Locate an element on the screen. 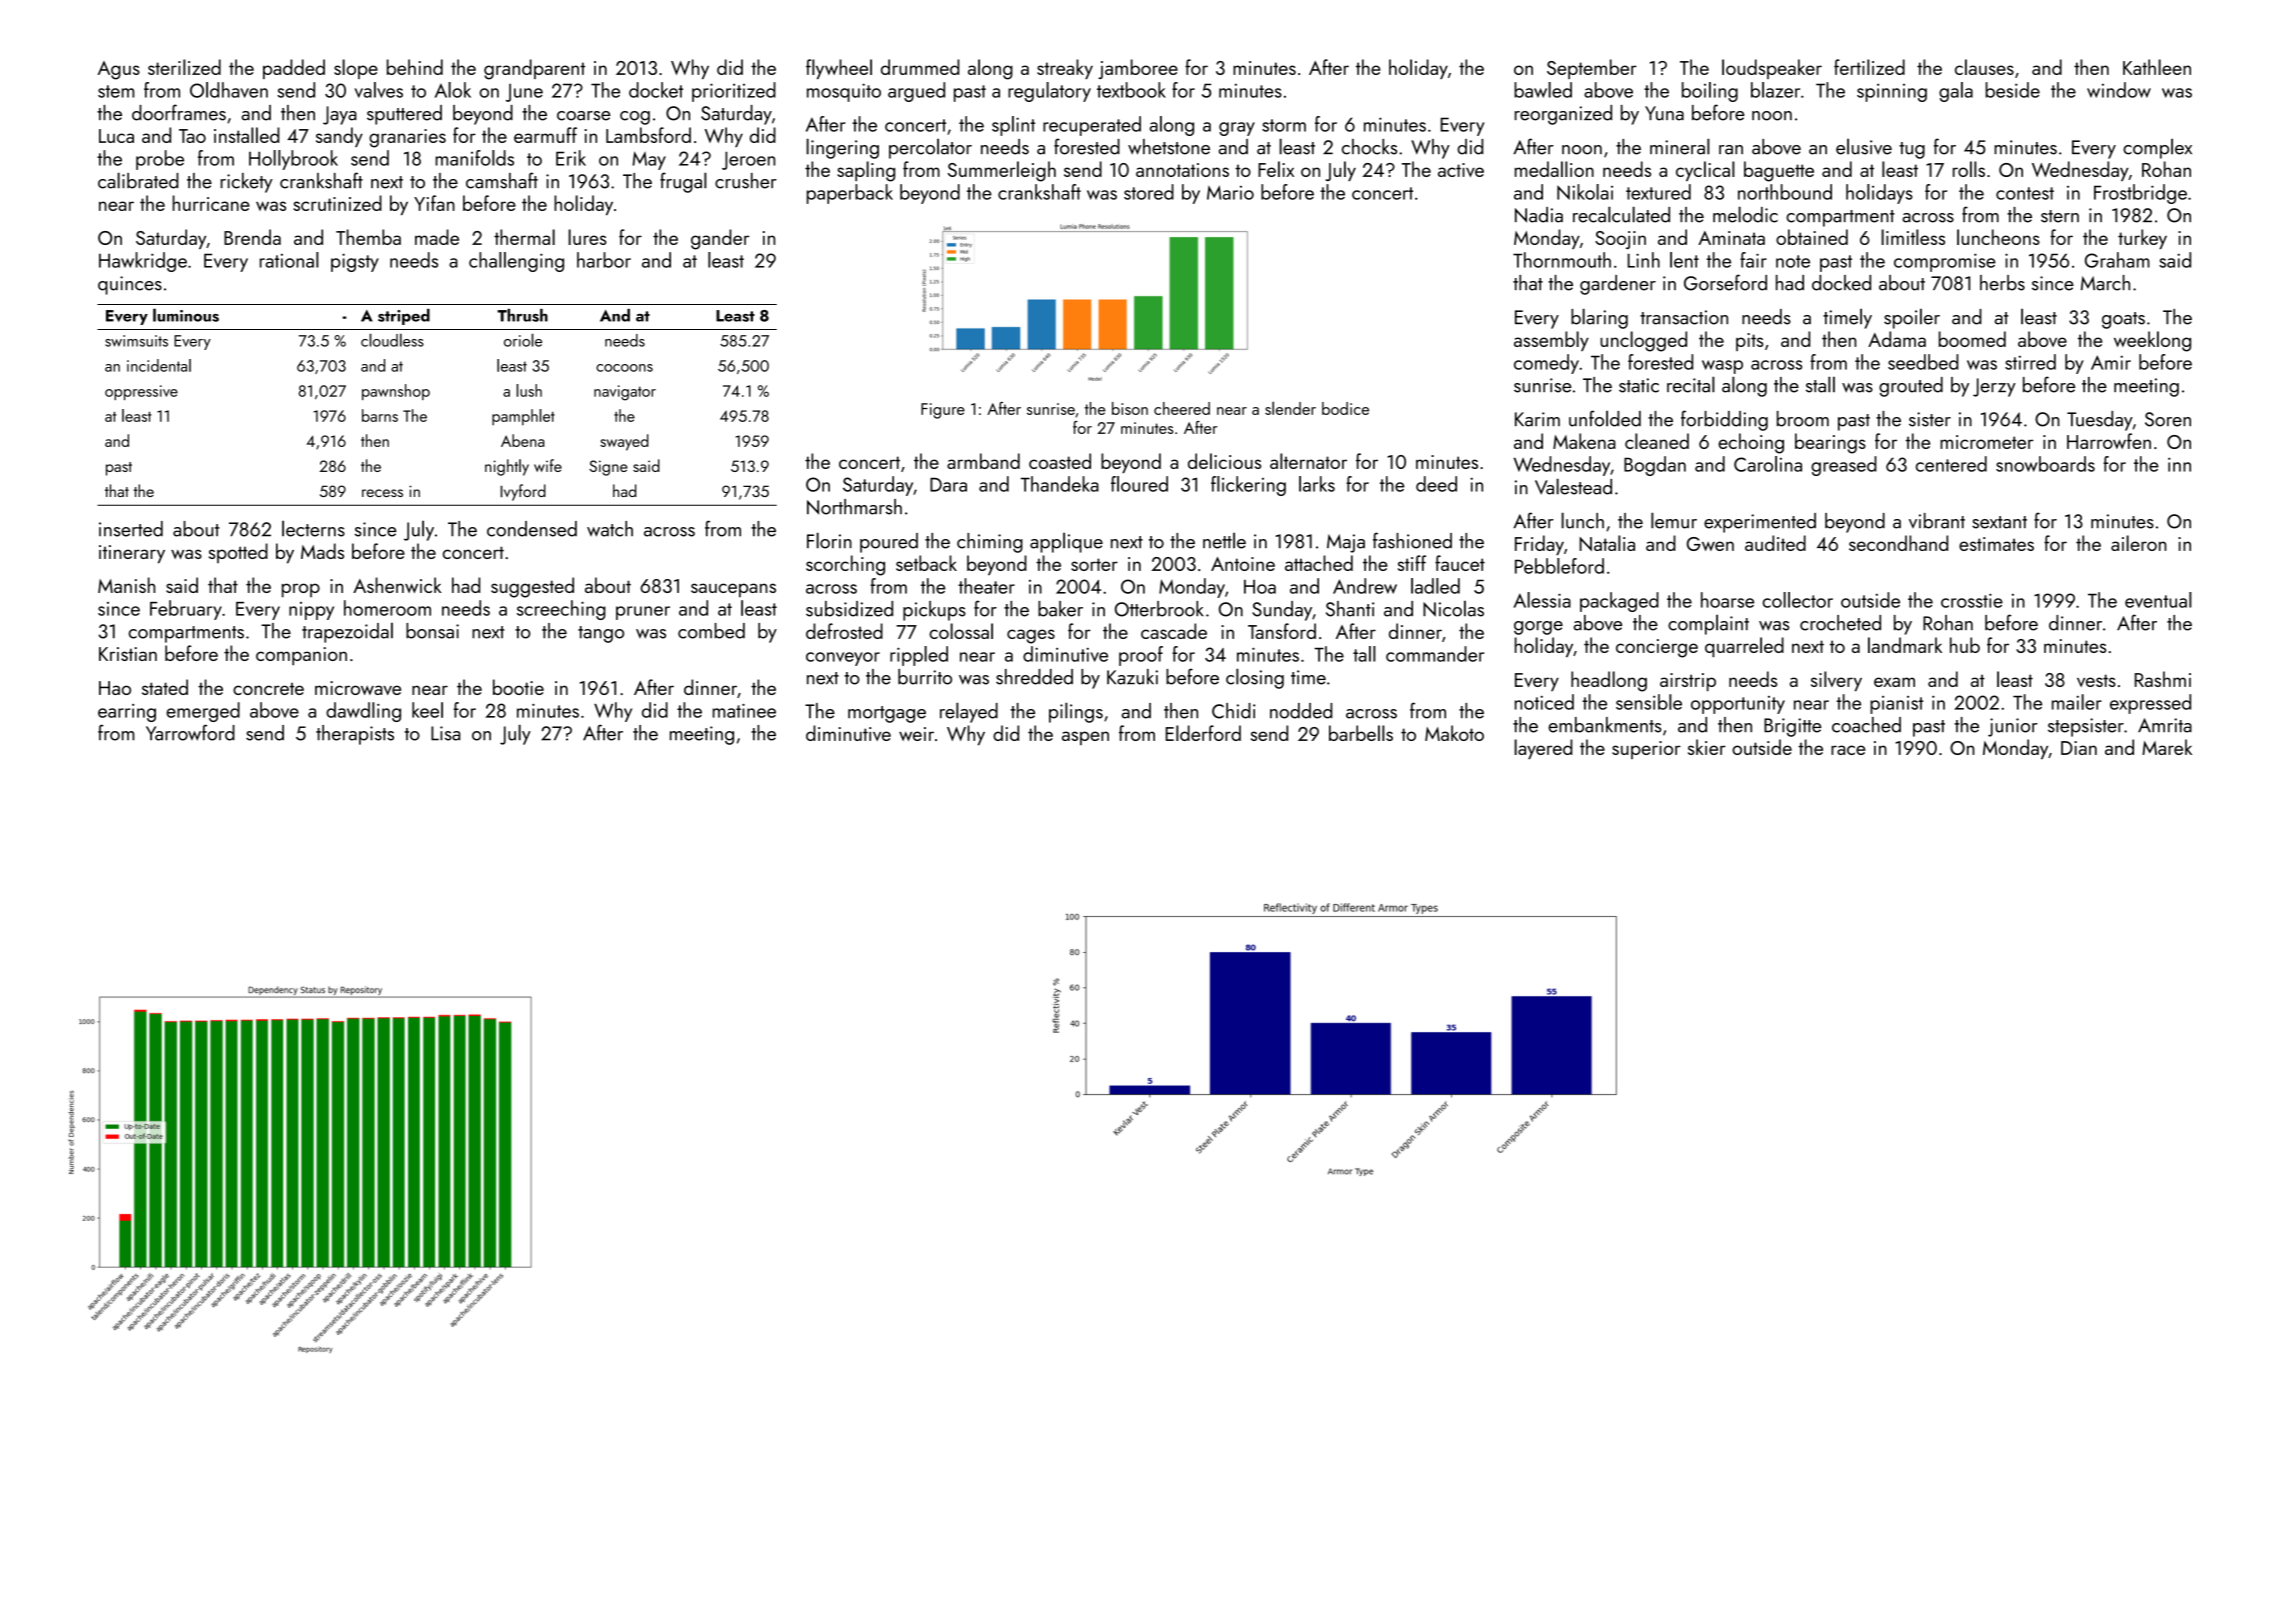 This screenshot has width=2290, height=1619. inserted is located at coordinates (131, 529).
